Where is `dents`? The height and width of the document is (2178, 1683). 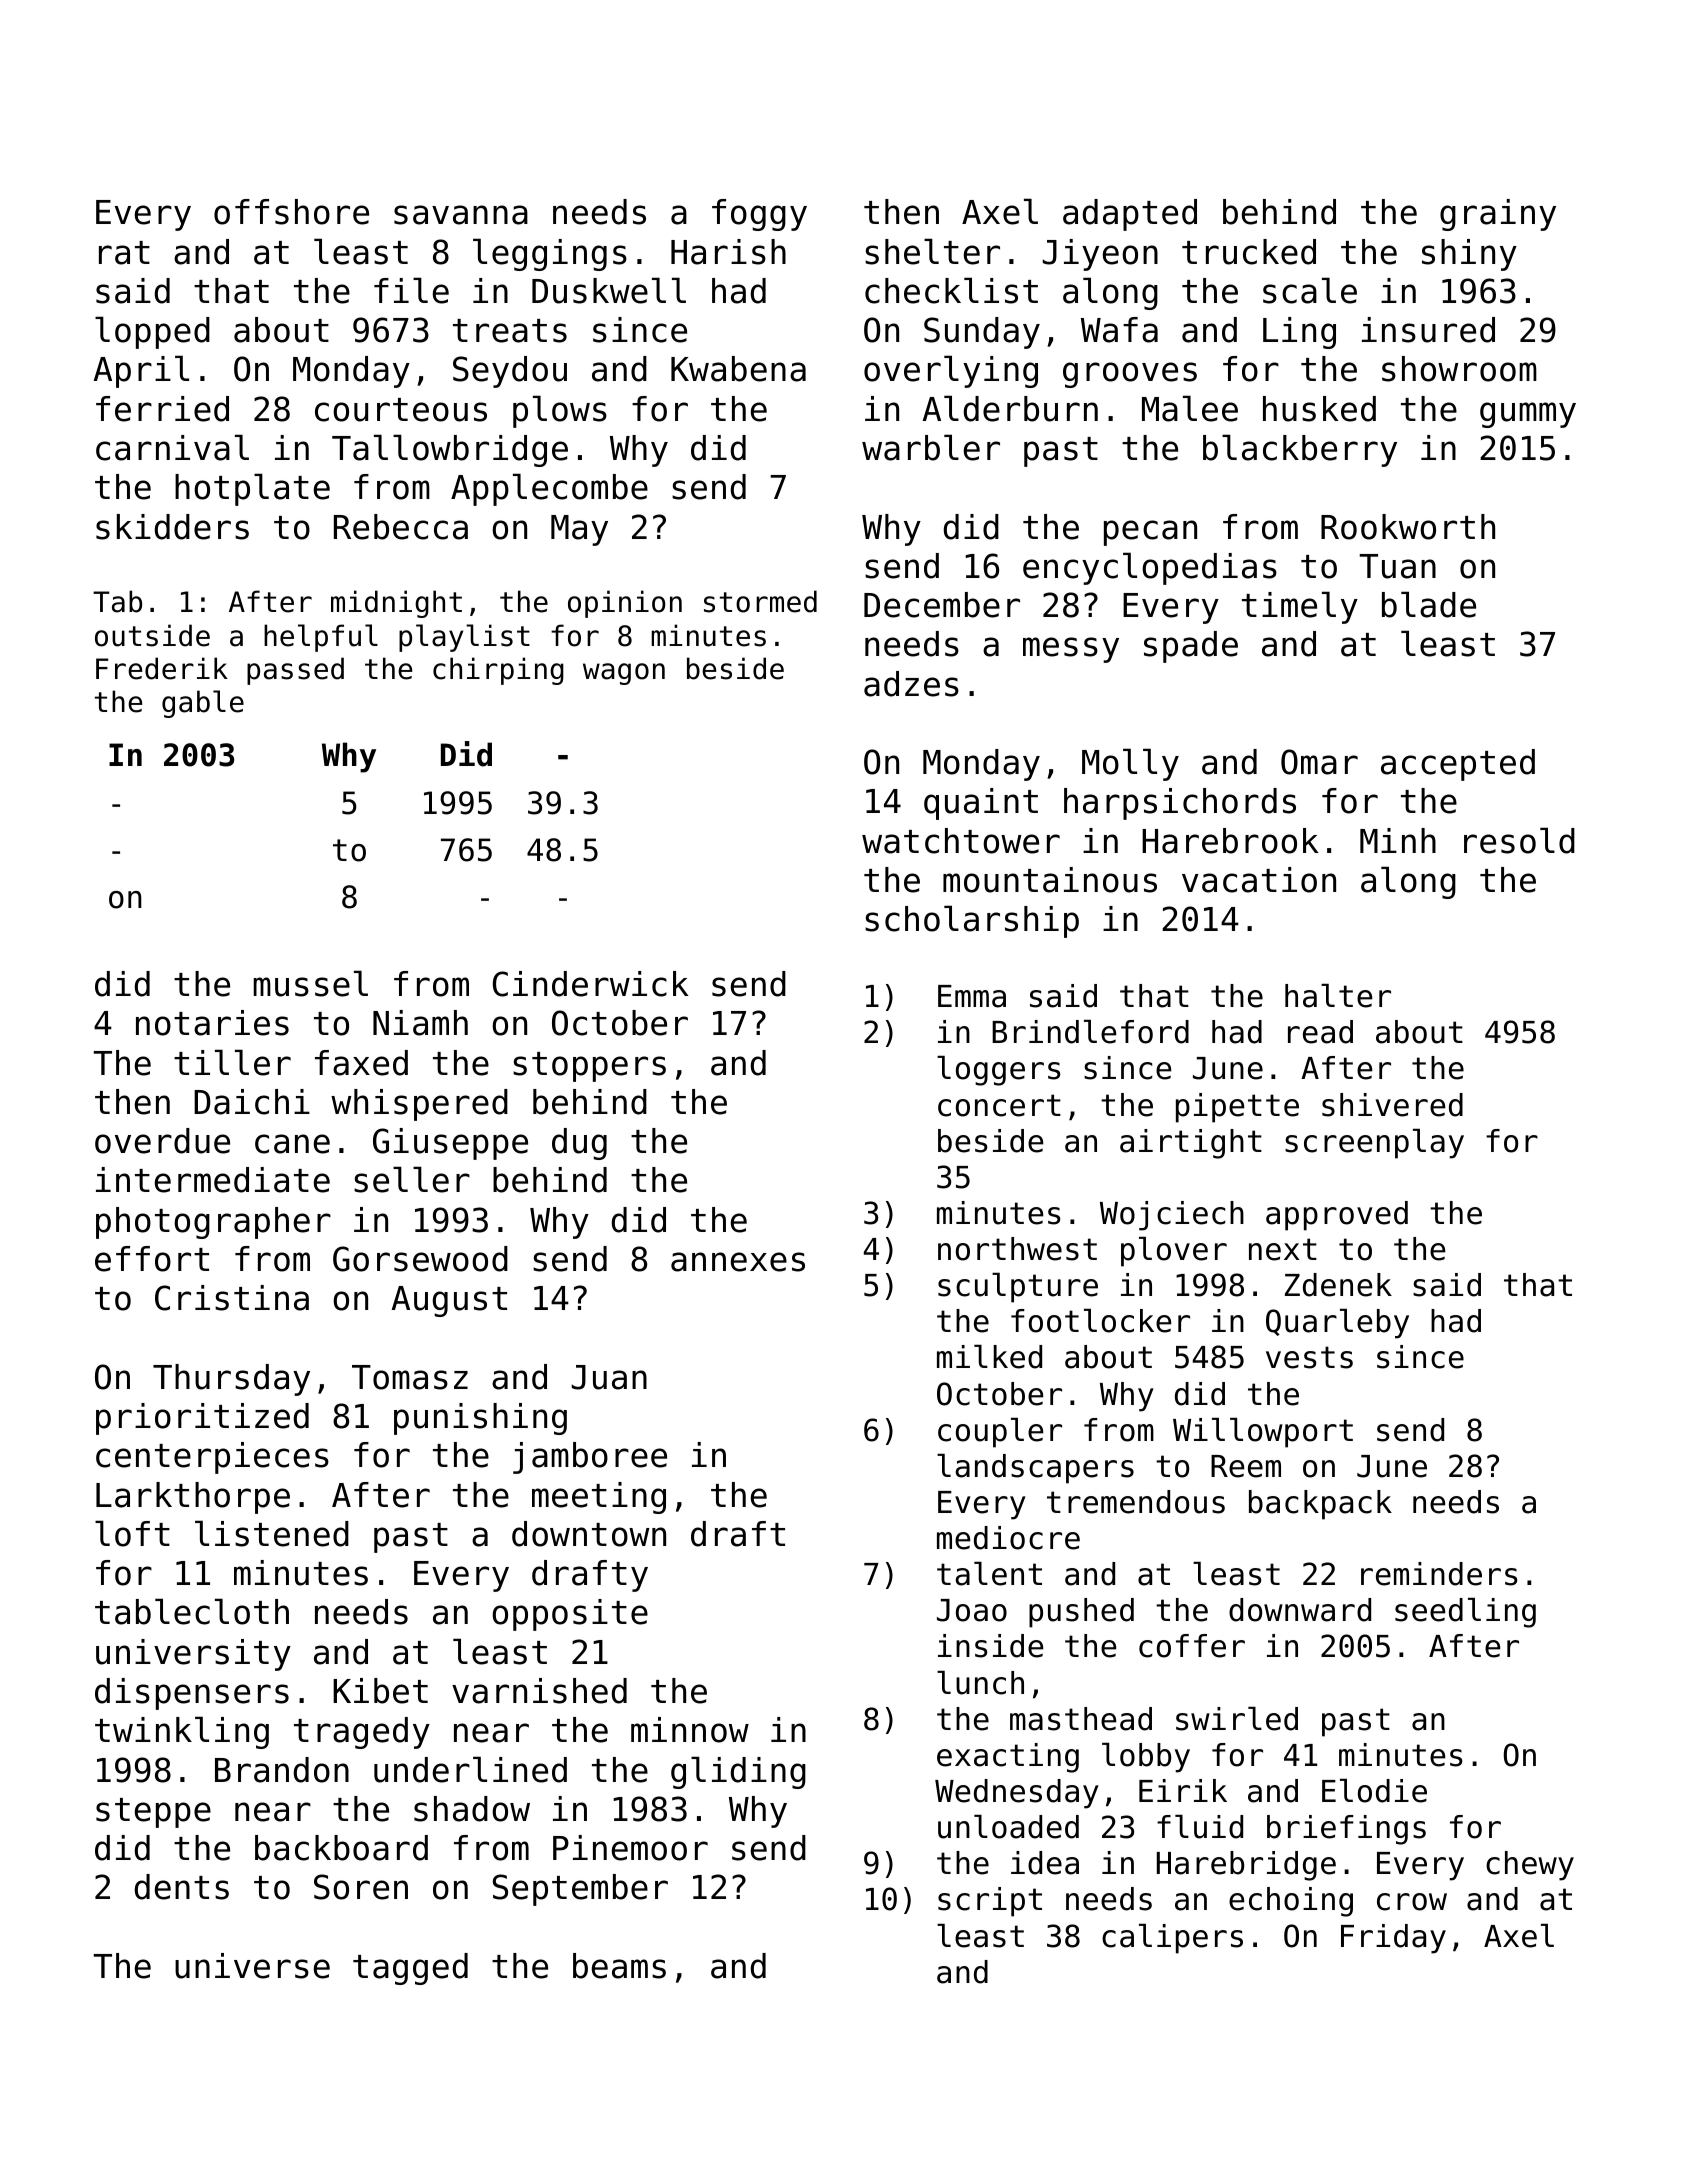
dents is located at coordinates (182, 1887).
